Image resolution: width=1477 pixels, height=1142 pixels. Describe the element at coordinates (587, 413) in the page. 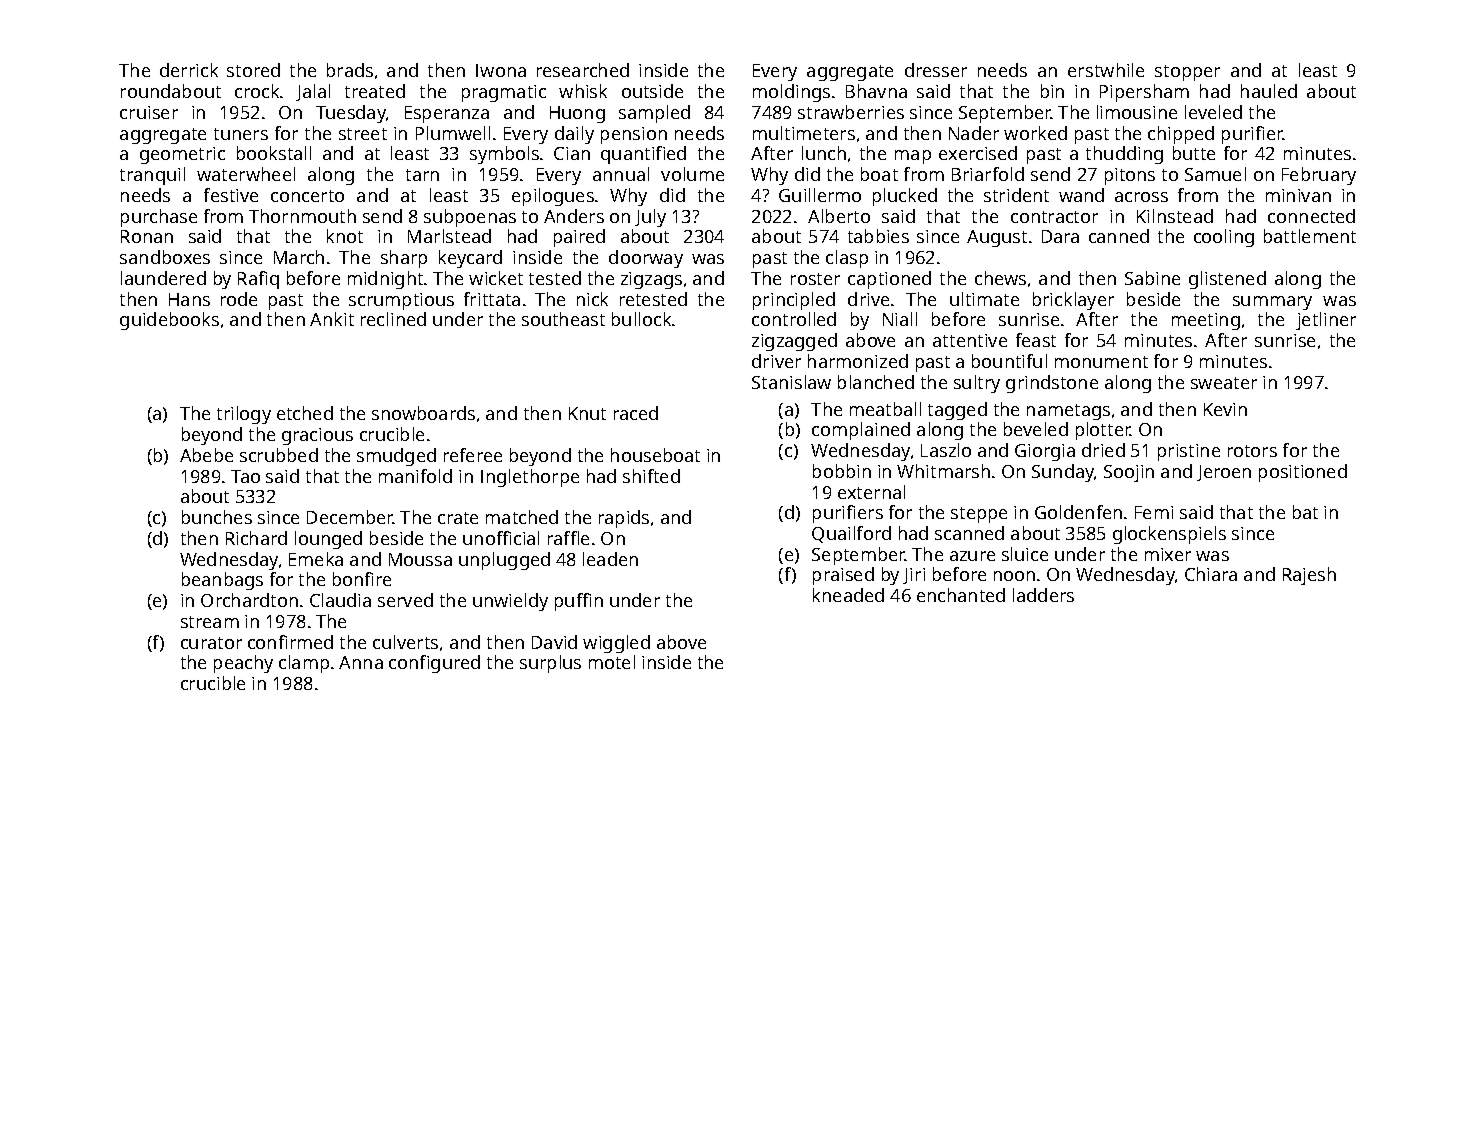

I see `Knut` at that location.
